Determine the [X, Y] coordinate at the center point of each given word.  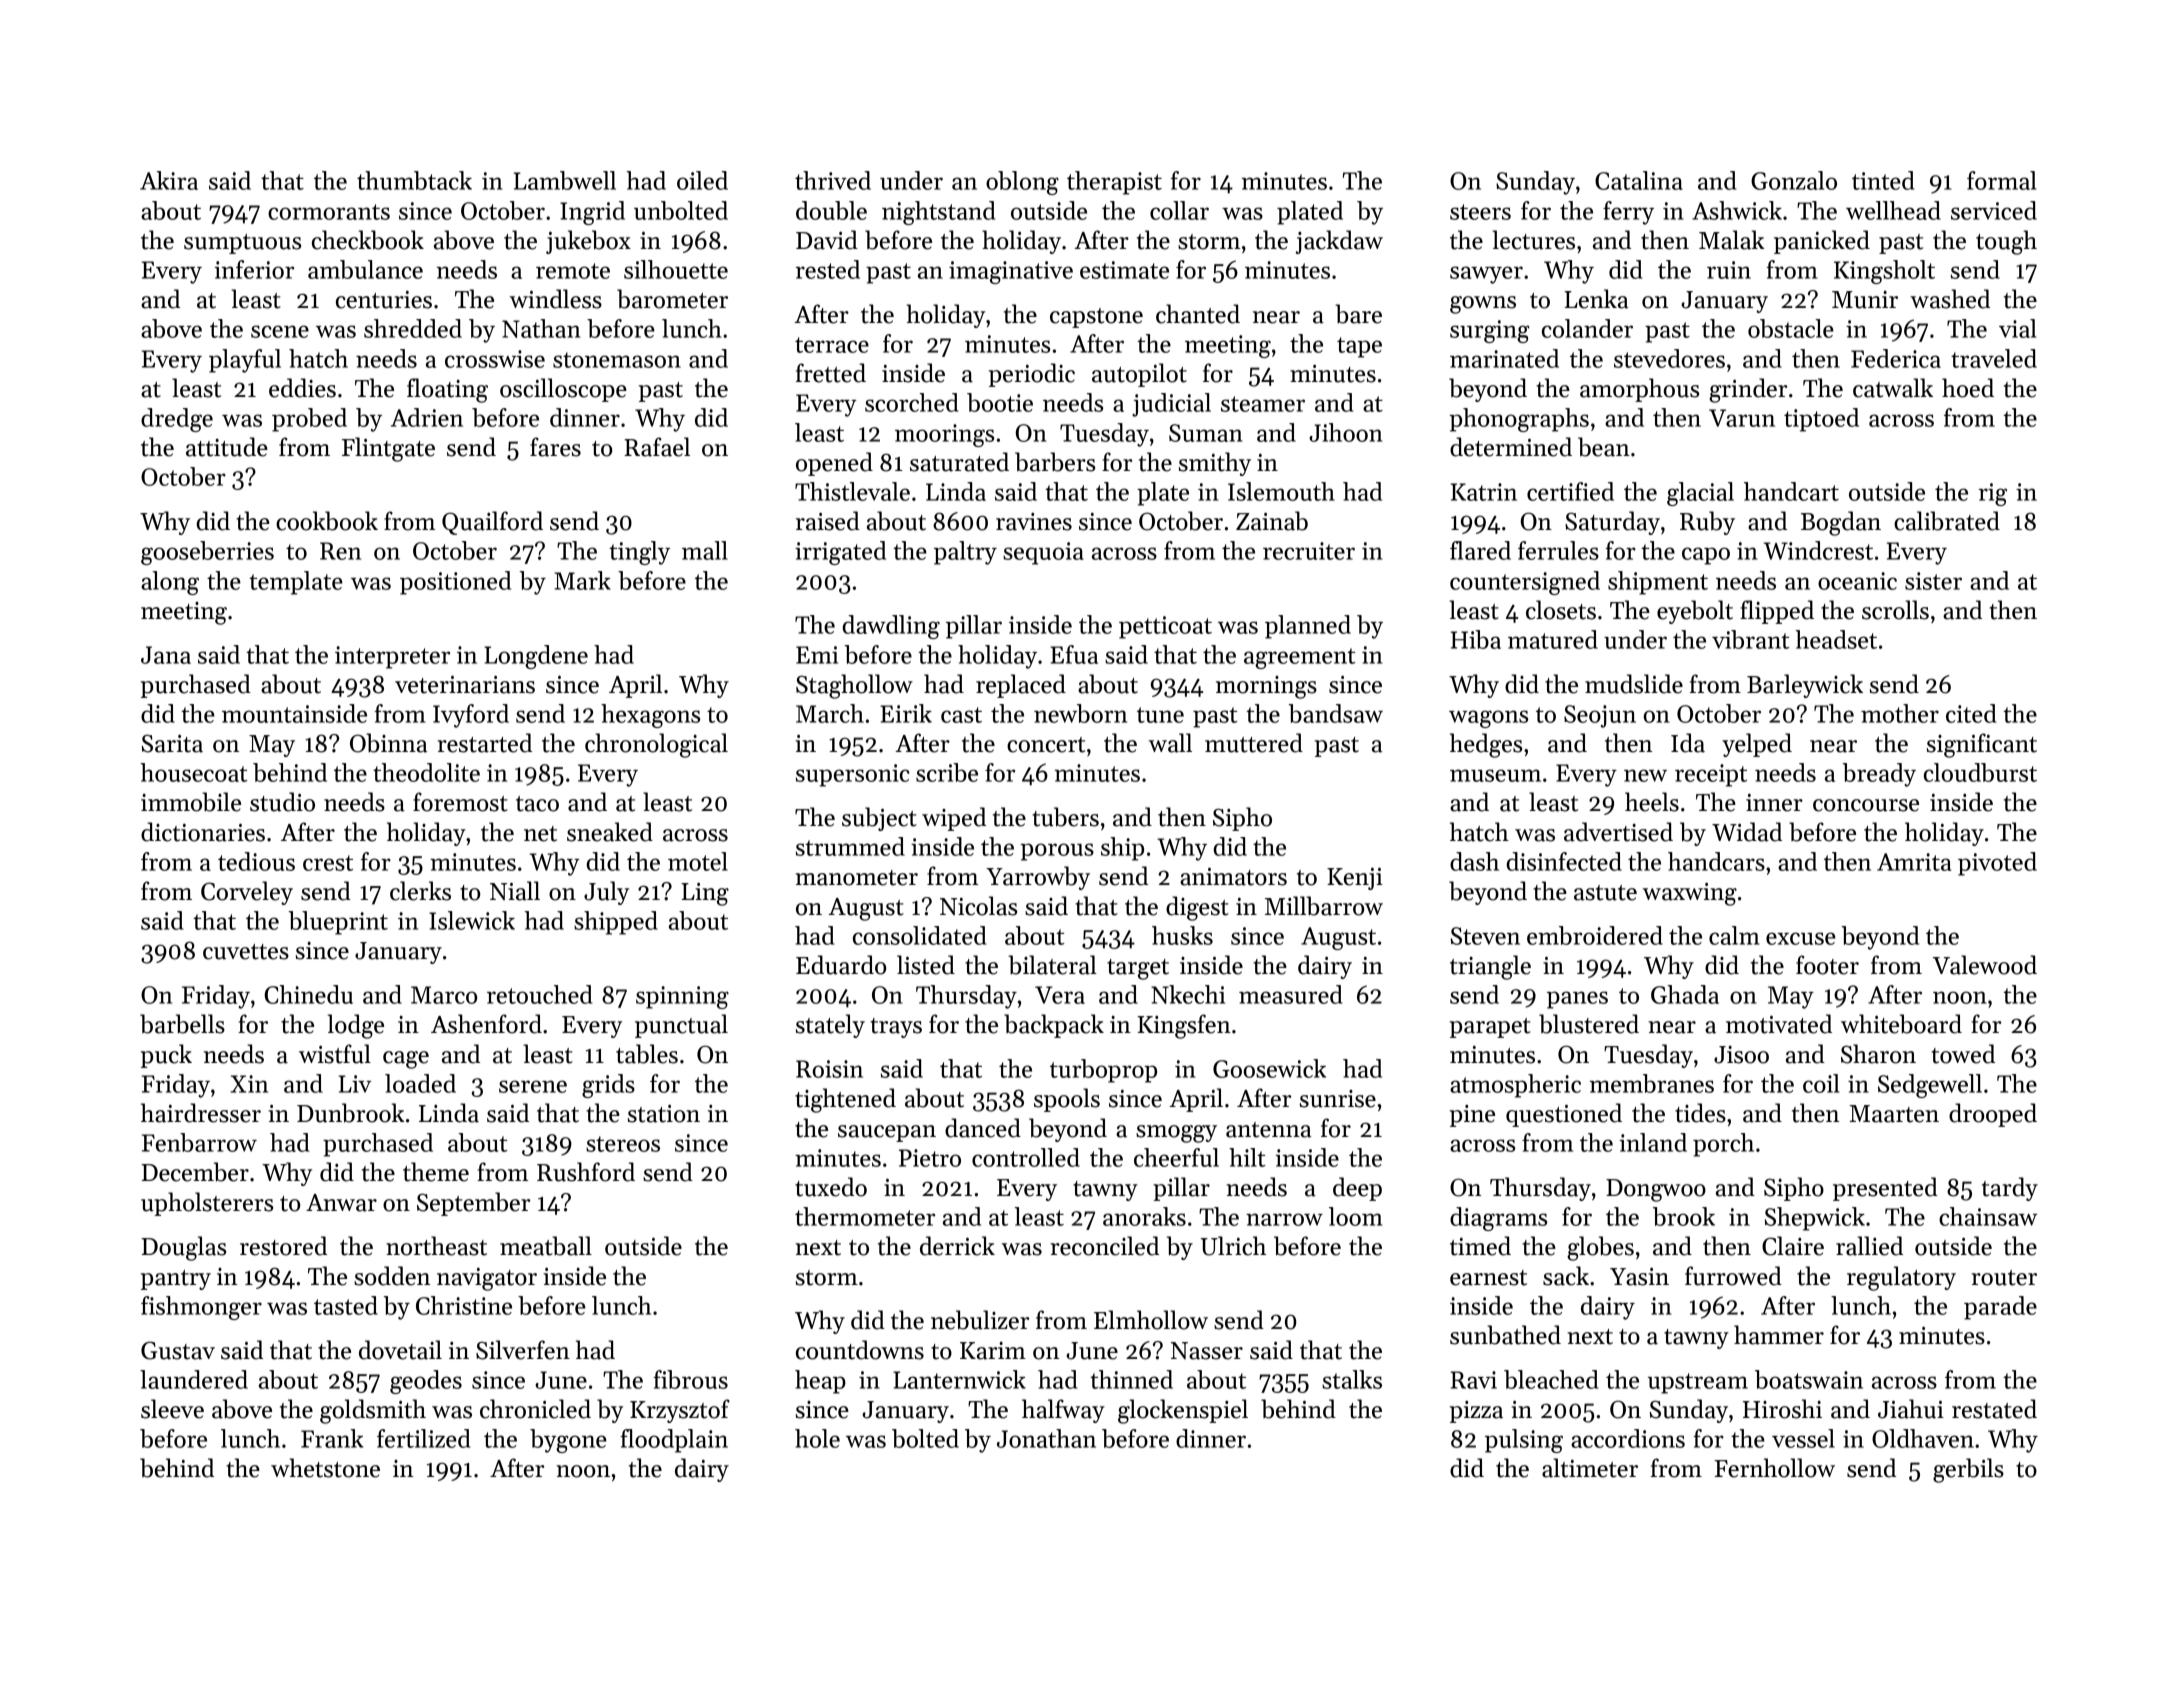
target [1138, 969]
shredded [413, 328]
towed [1963, 1054]
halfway [1063, 1411]
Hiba [1476, 639]
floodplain [674, 1441]
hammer [1779, 1335]
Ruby [1707, 523]
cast [961, 715]
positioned [455, 583]
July [606, 893]
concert [1046, 745]
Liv [355, 1084]
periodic [1032, 375]
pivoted [1997, 864]
